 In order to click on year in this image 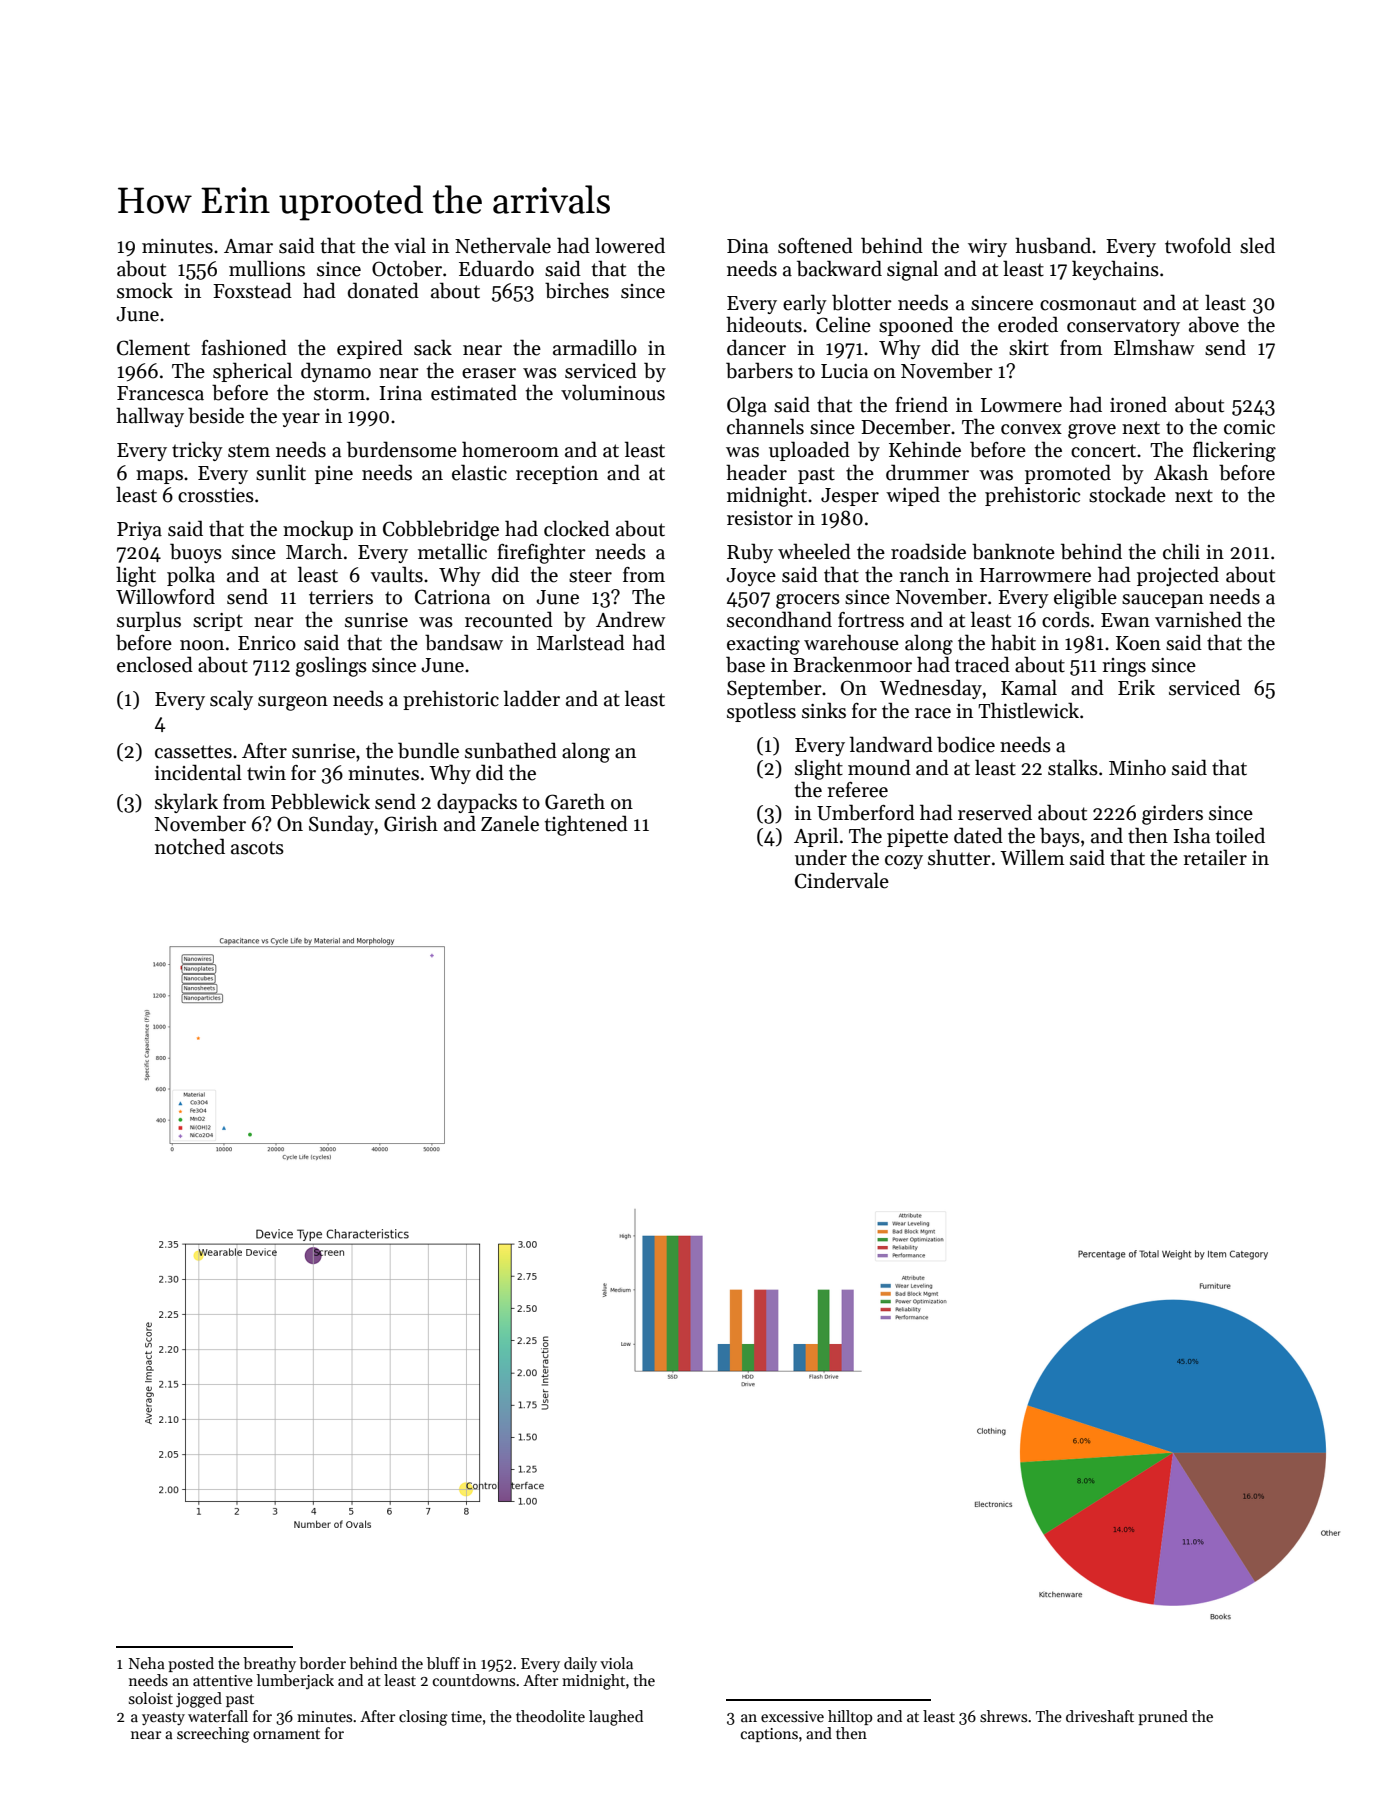, I will do `click(301, 420)`.
